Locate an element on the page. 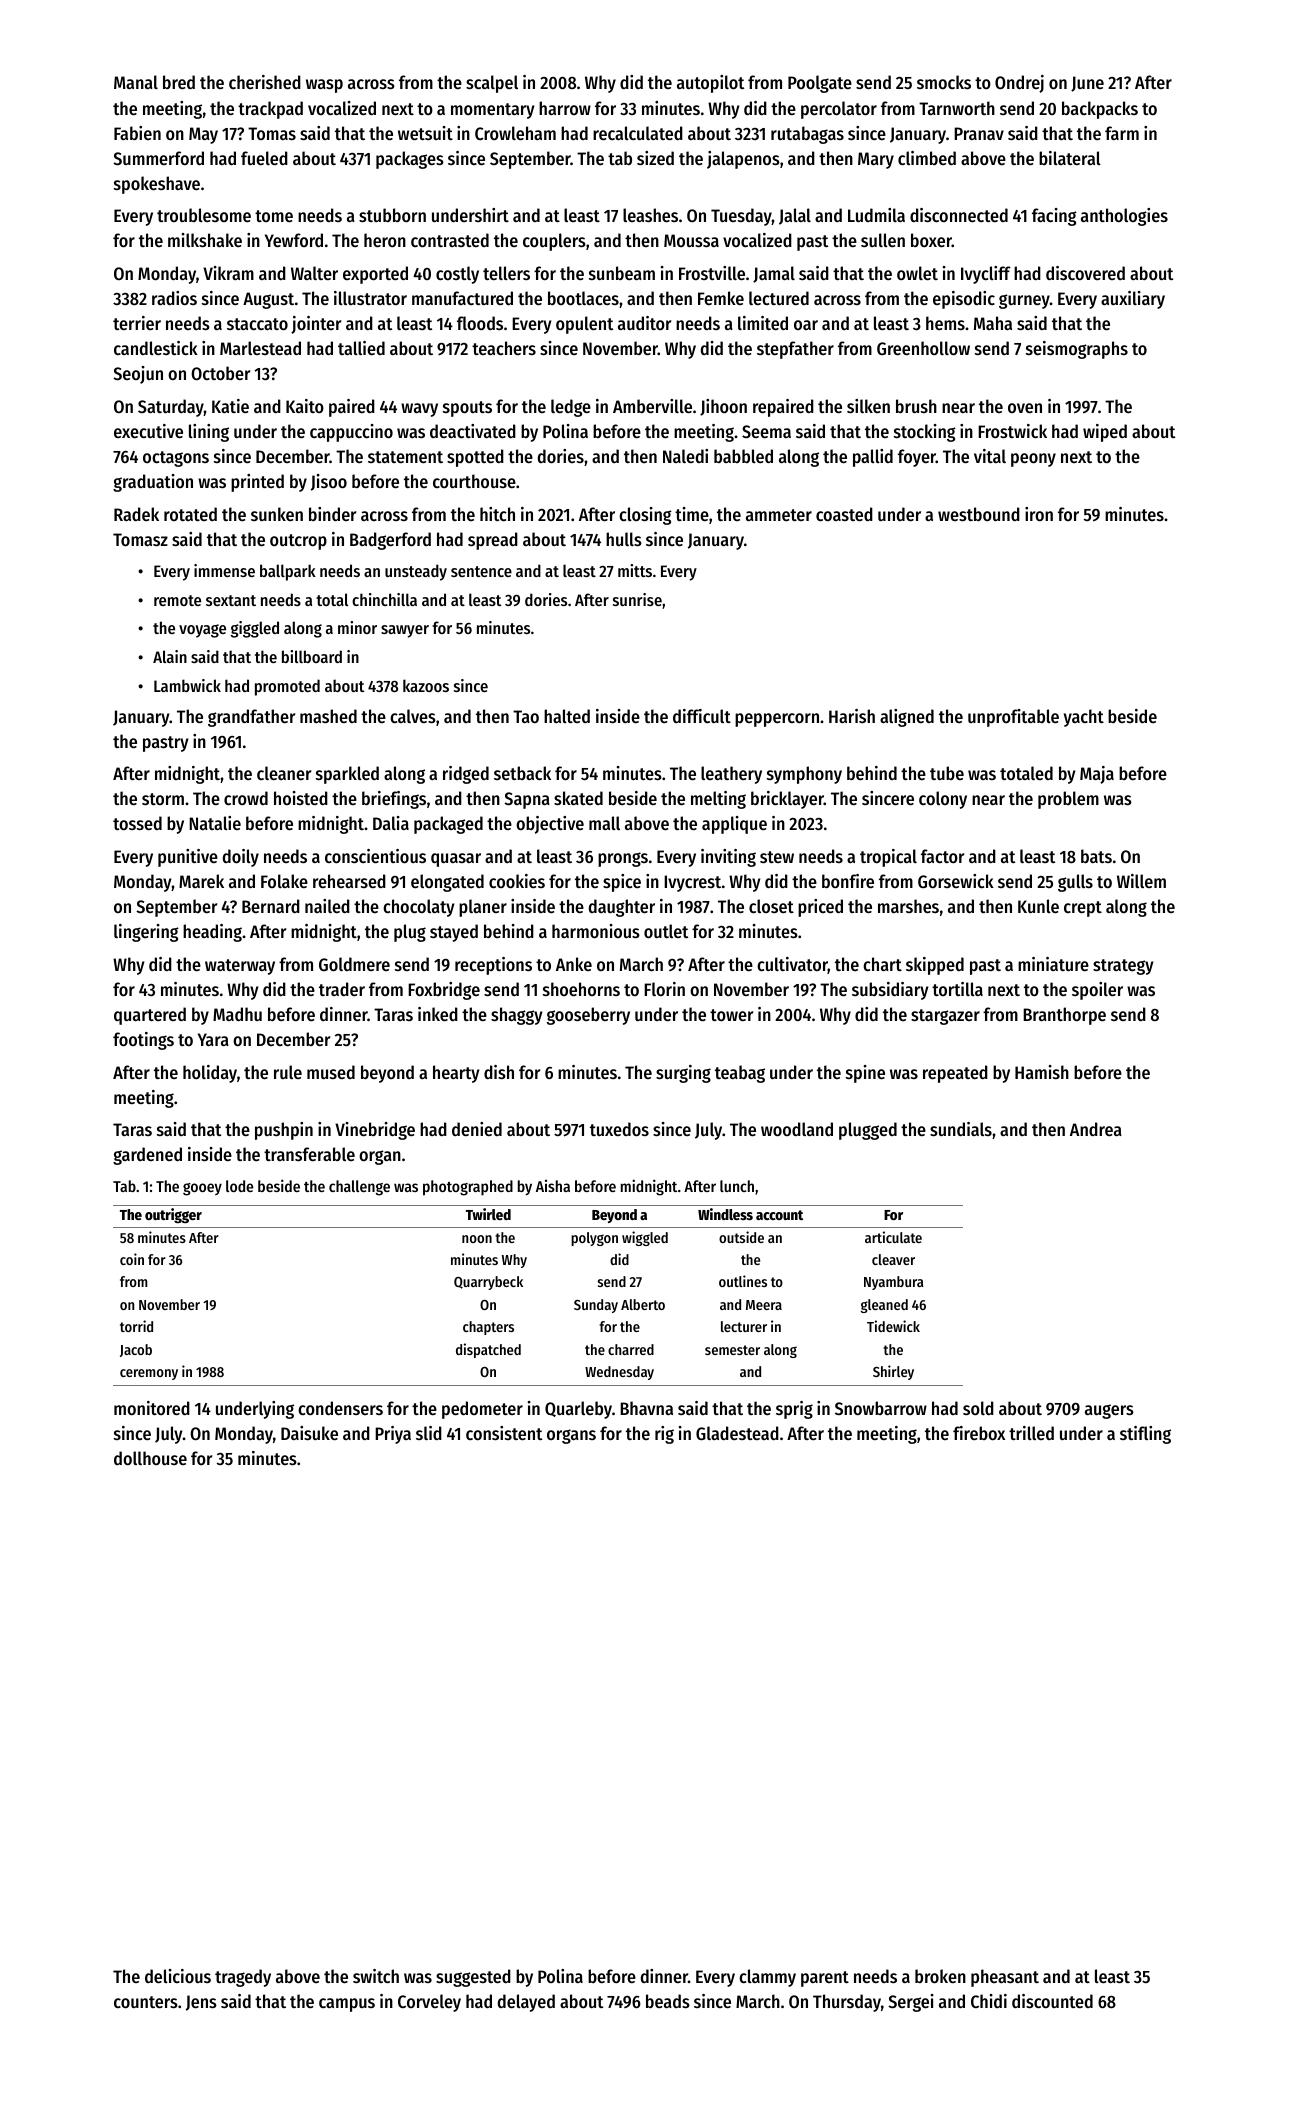 Image resolution: width=1289 pixels, height=2123 pixels. transferable is located at coordinates (309, 1154).
